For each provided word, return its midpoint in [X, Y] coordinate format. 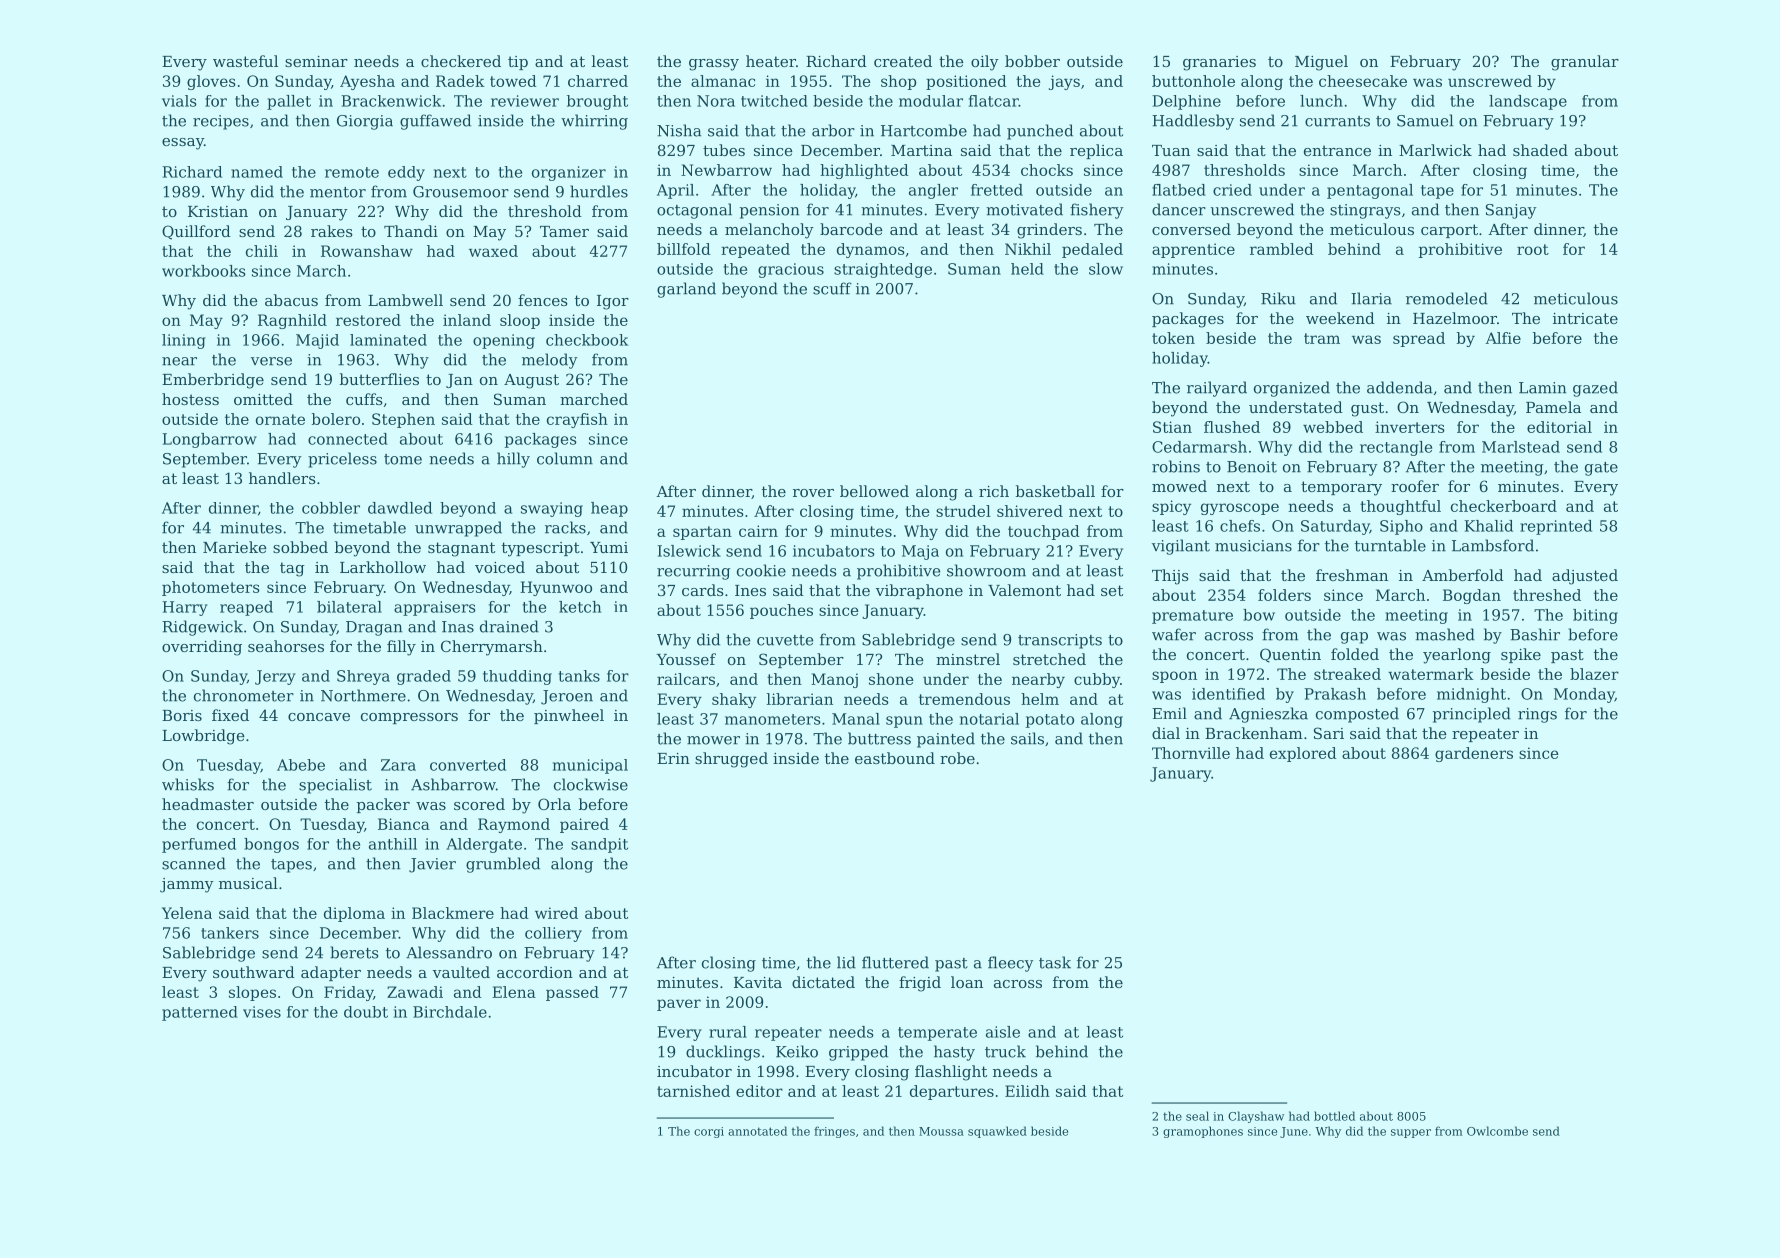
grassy [714, 65]
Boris [182, 715]
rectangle [1396, 448]
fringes [834, 1132]
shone [891, 679]
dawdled [400, 508]
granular [1585, 63]
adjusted [1585, 577]
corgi [709, 1132]
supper [1411, 1133]
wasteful [245, 61]
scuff [832, 288]
